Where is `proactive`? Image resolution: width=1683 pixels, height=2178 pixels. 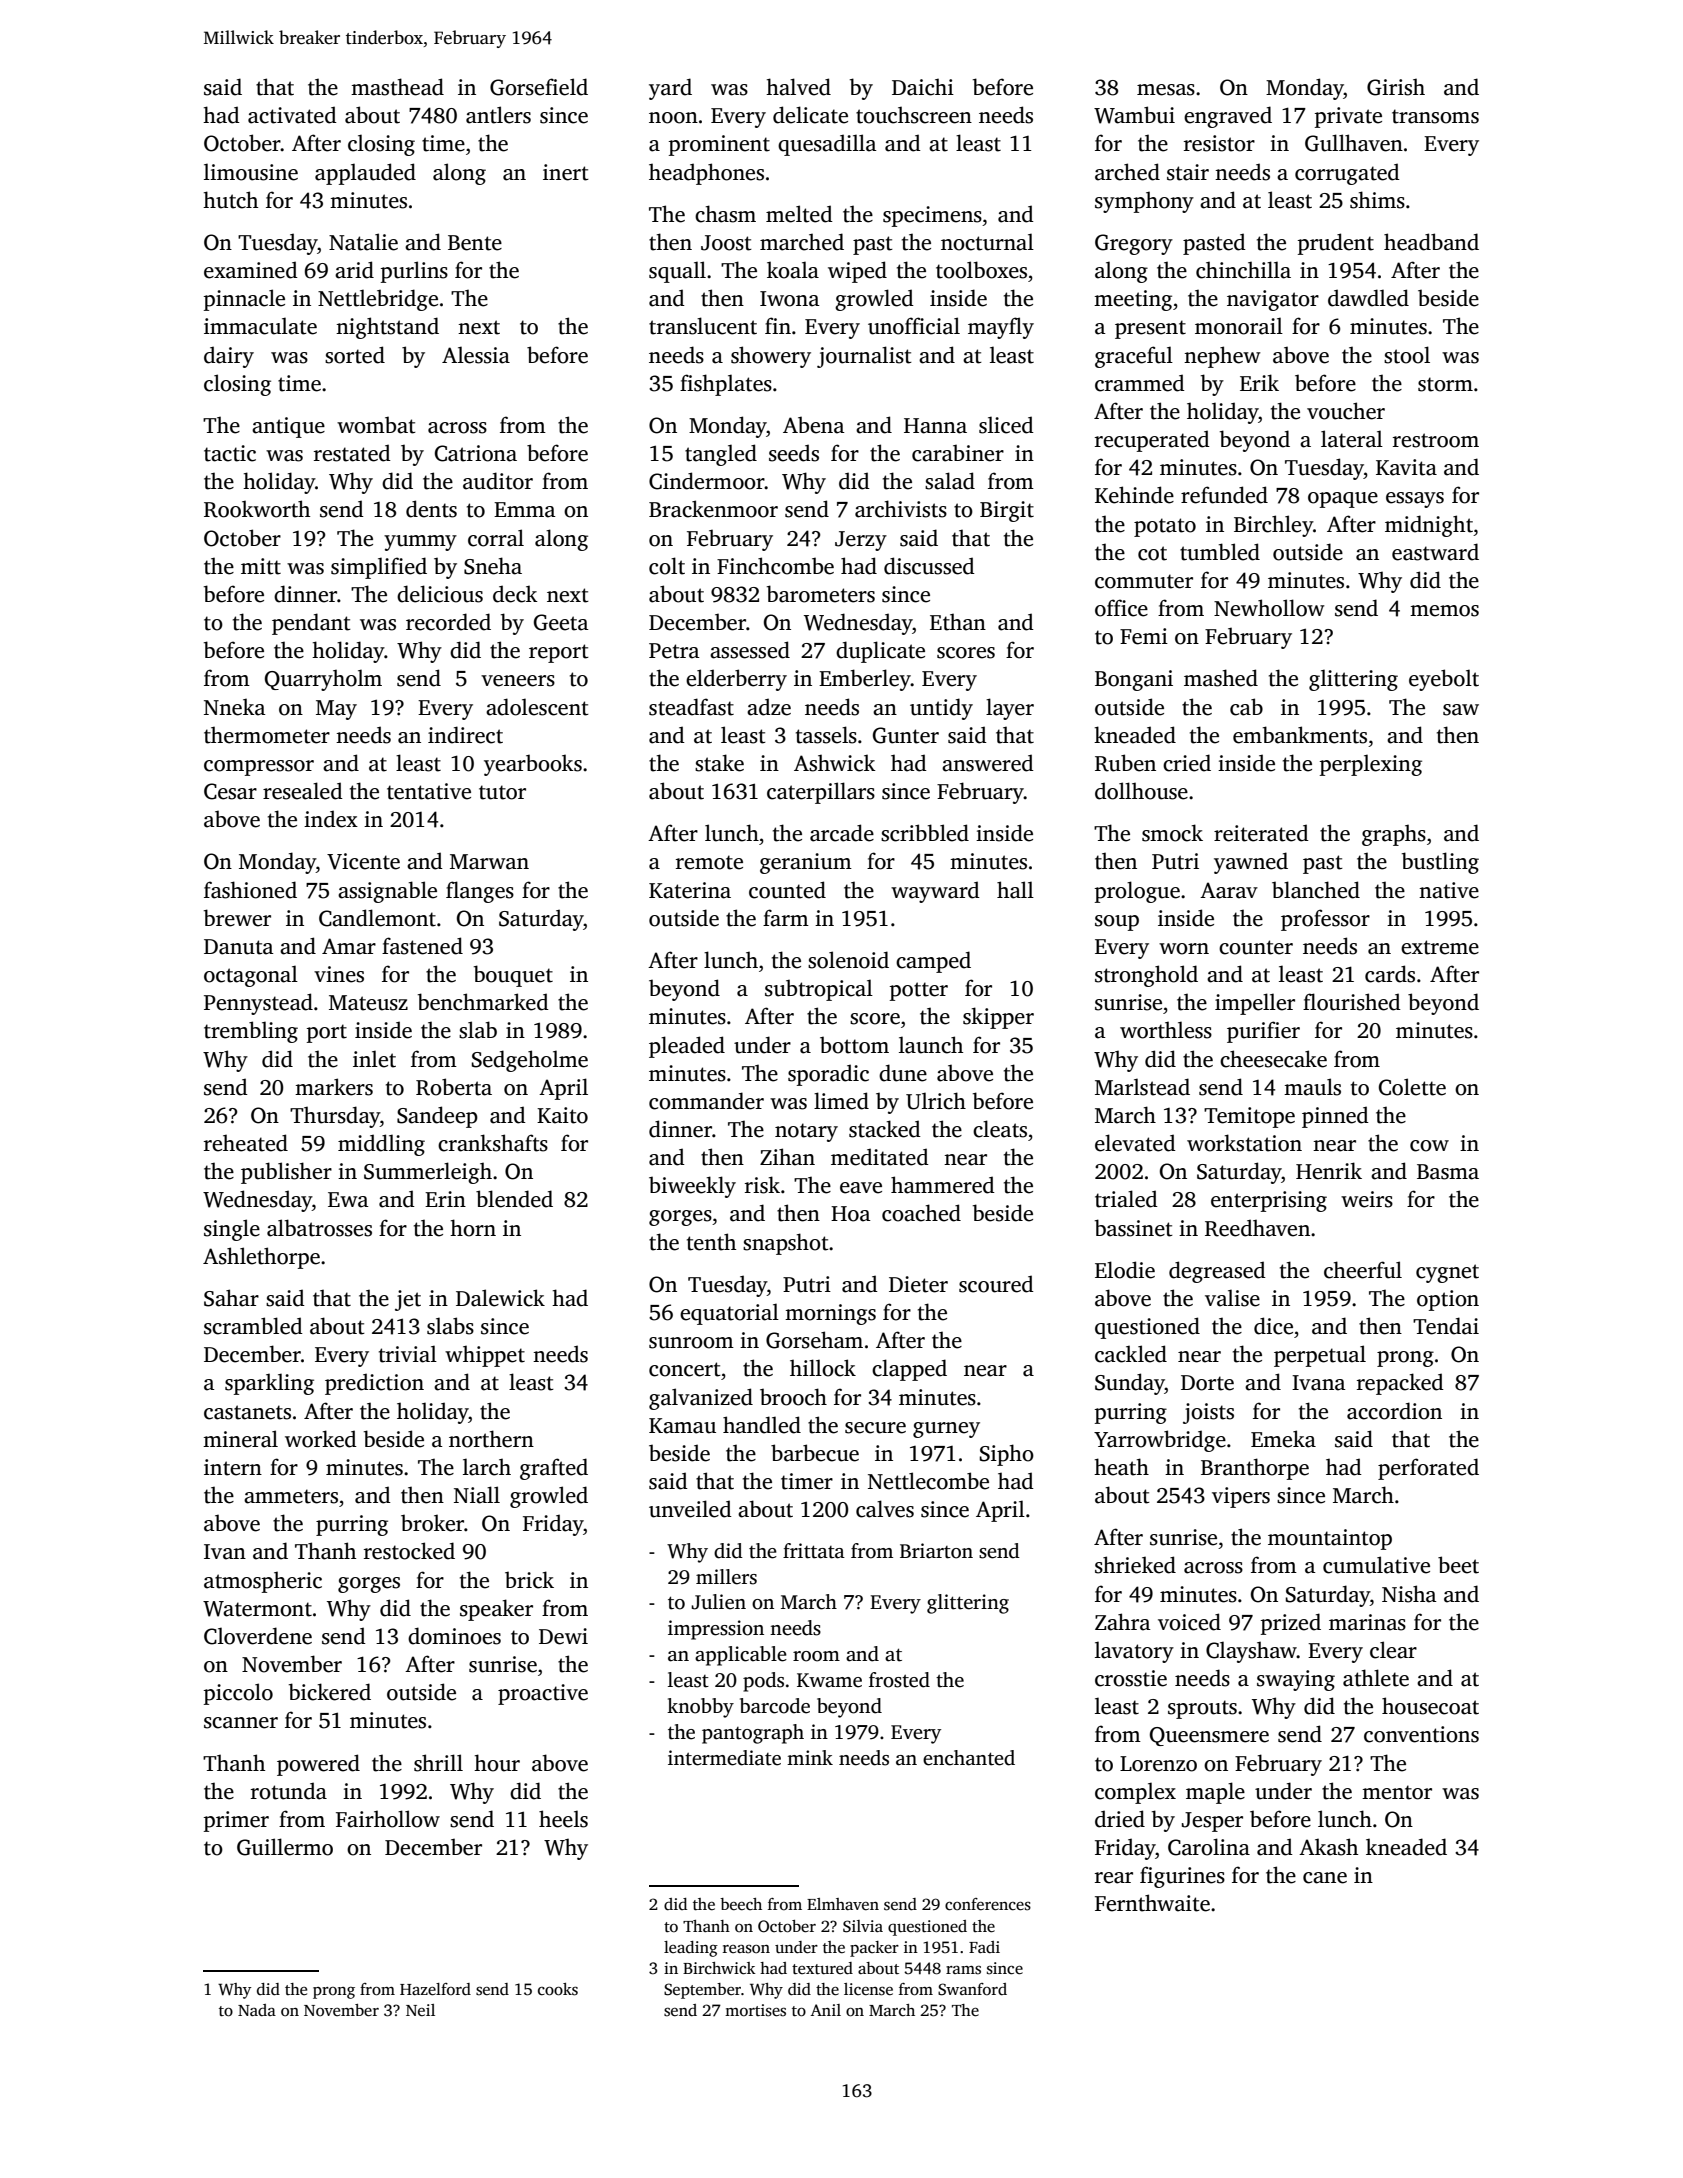
proactive is located at coordinates (543, 1694).
